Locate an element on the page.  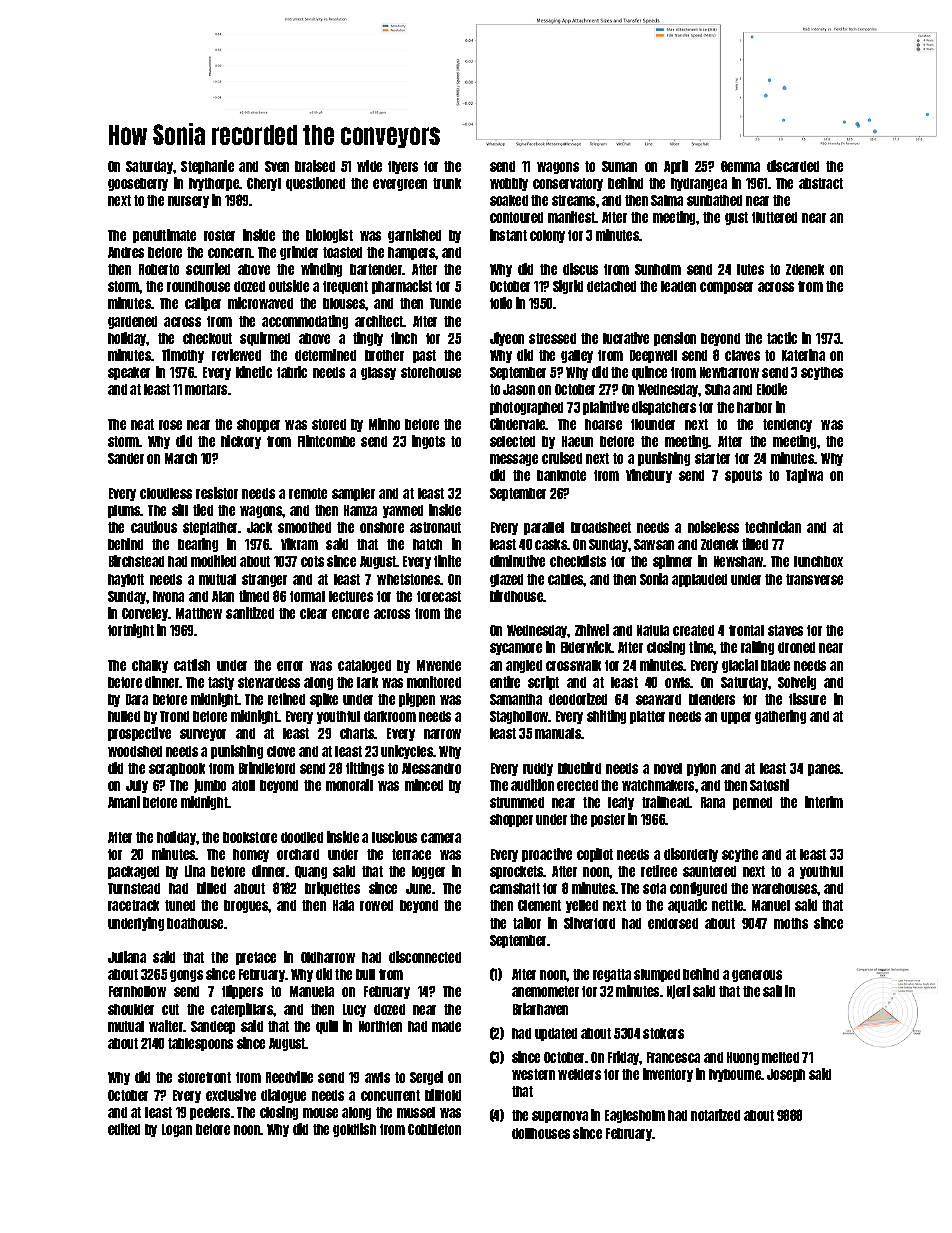
updated is located at coordinates (556, 1034).
